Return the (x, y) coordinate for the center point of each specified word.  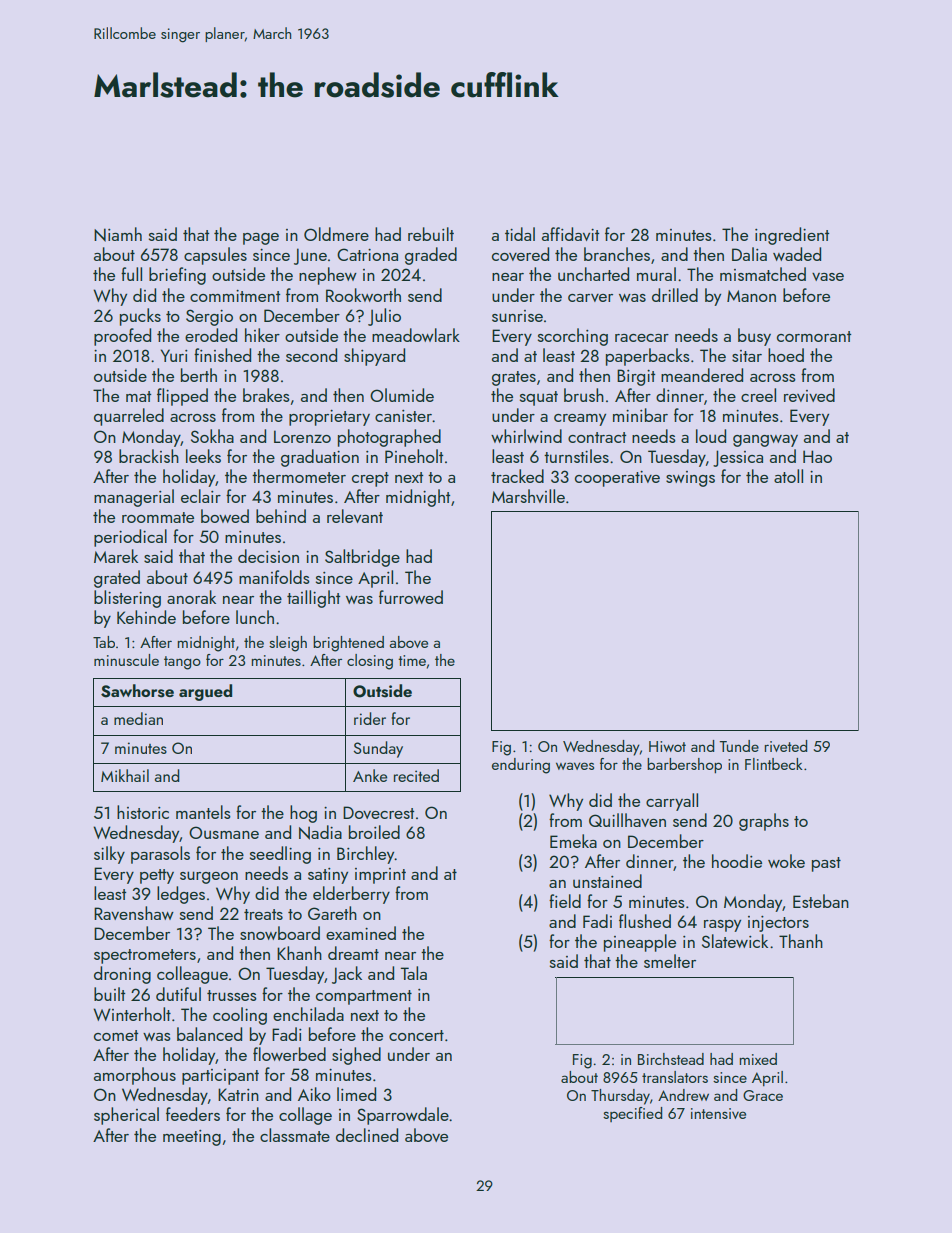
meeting (192, 1138)
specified (632, 1114)
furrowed (411, 597)
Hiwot (667, 746)
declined (367, 1135)
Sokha (212, 436)
